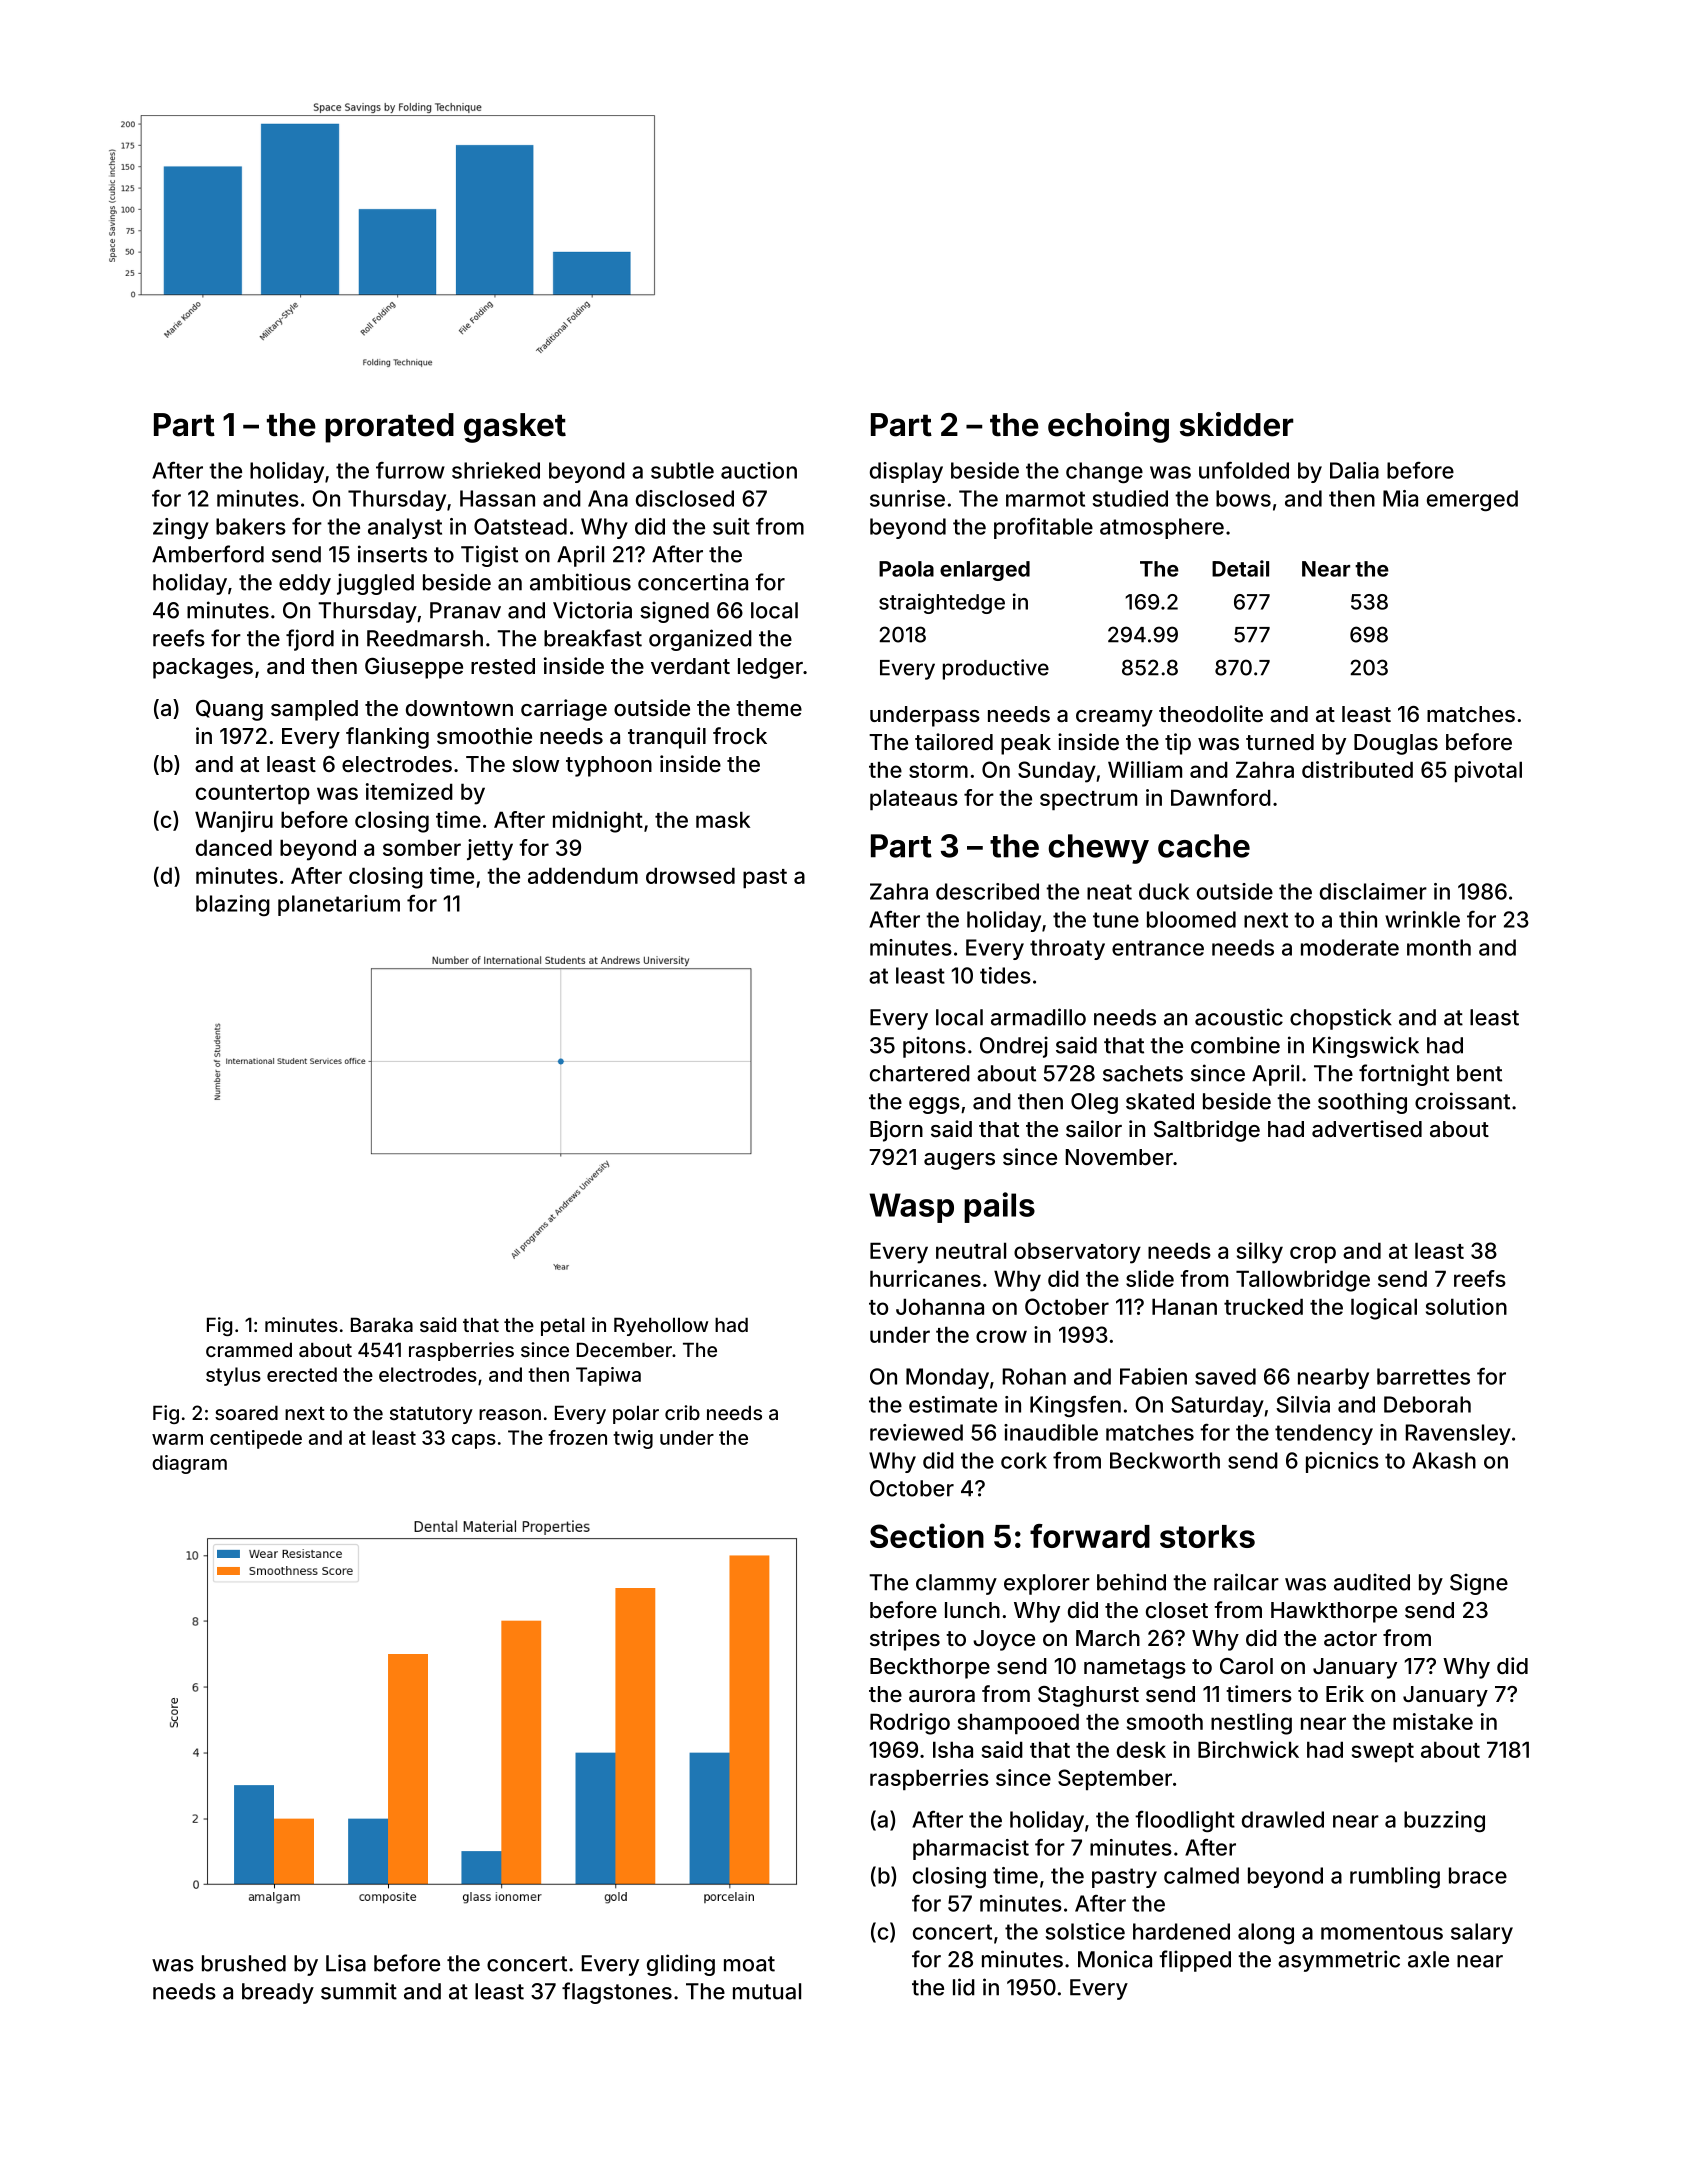  What do you see at coordinates (910, 1724) in the screenshot?
I see `Rodrigo` at bounding box center [910, 1724].
